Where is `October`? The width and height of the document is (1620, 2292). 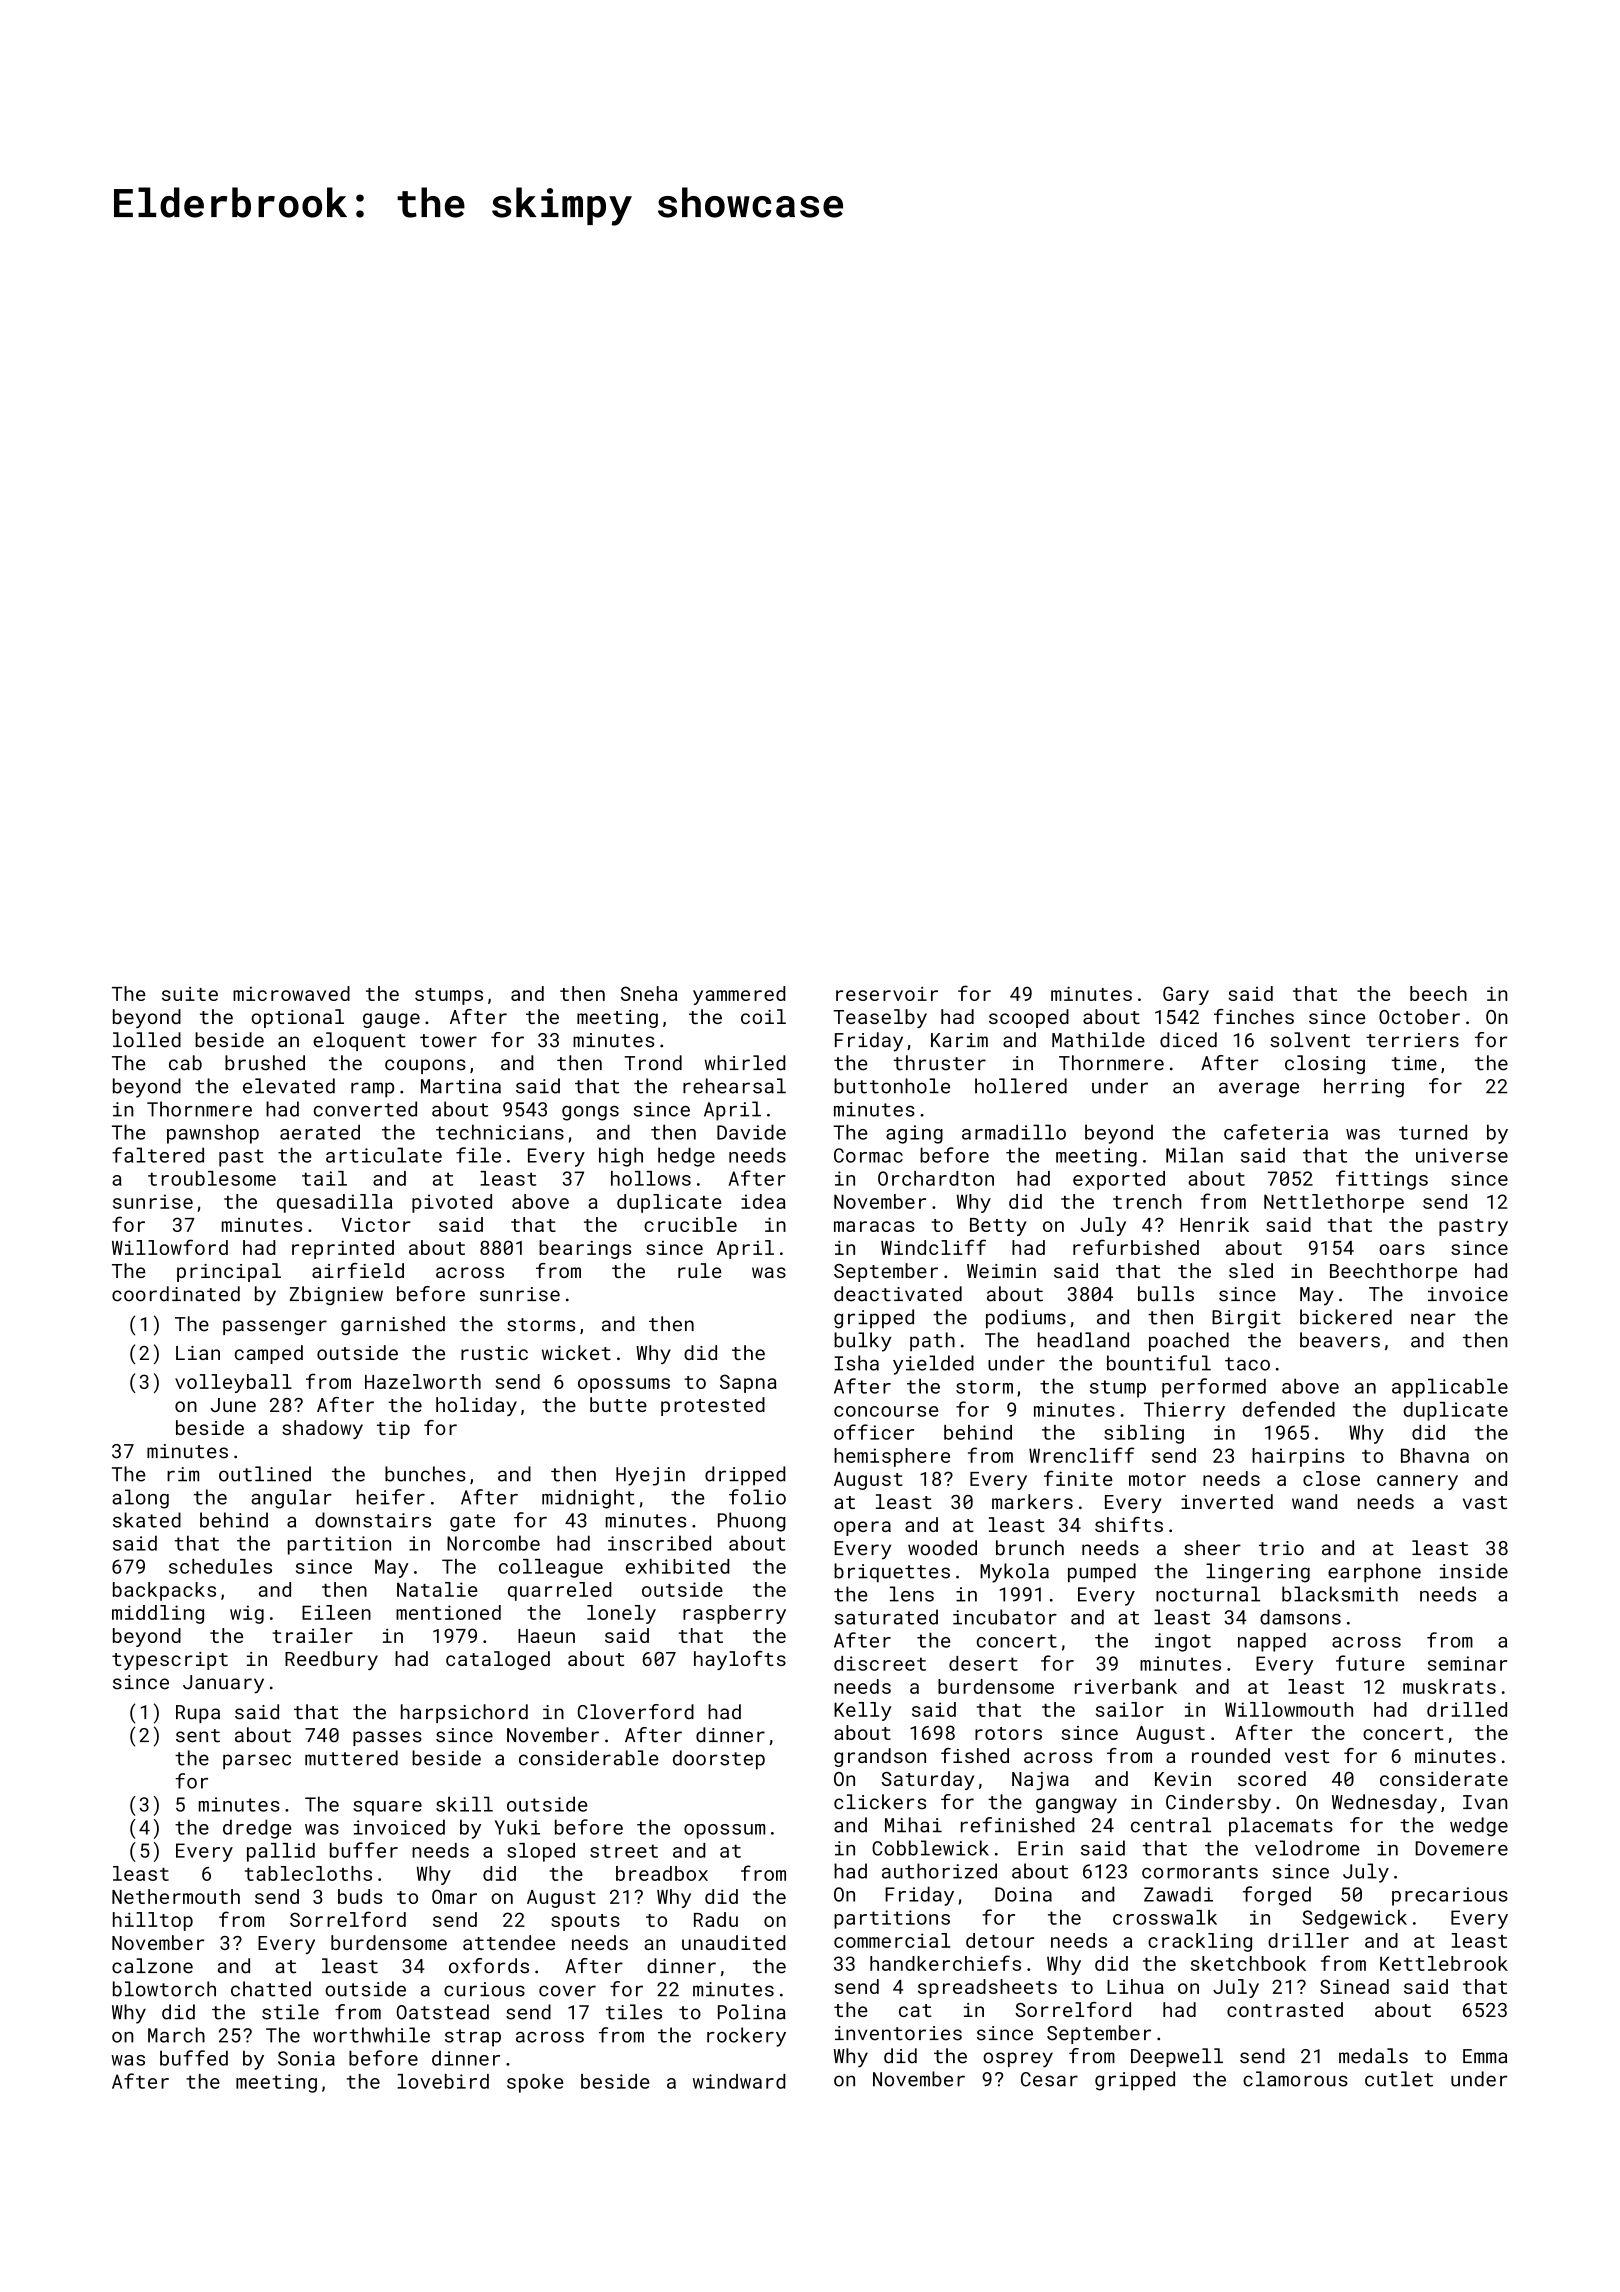 October is located at coordinates (1419, 1016).
